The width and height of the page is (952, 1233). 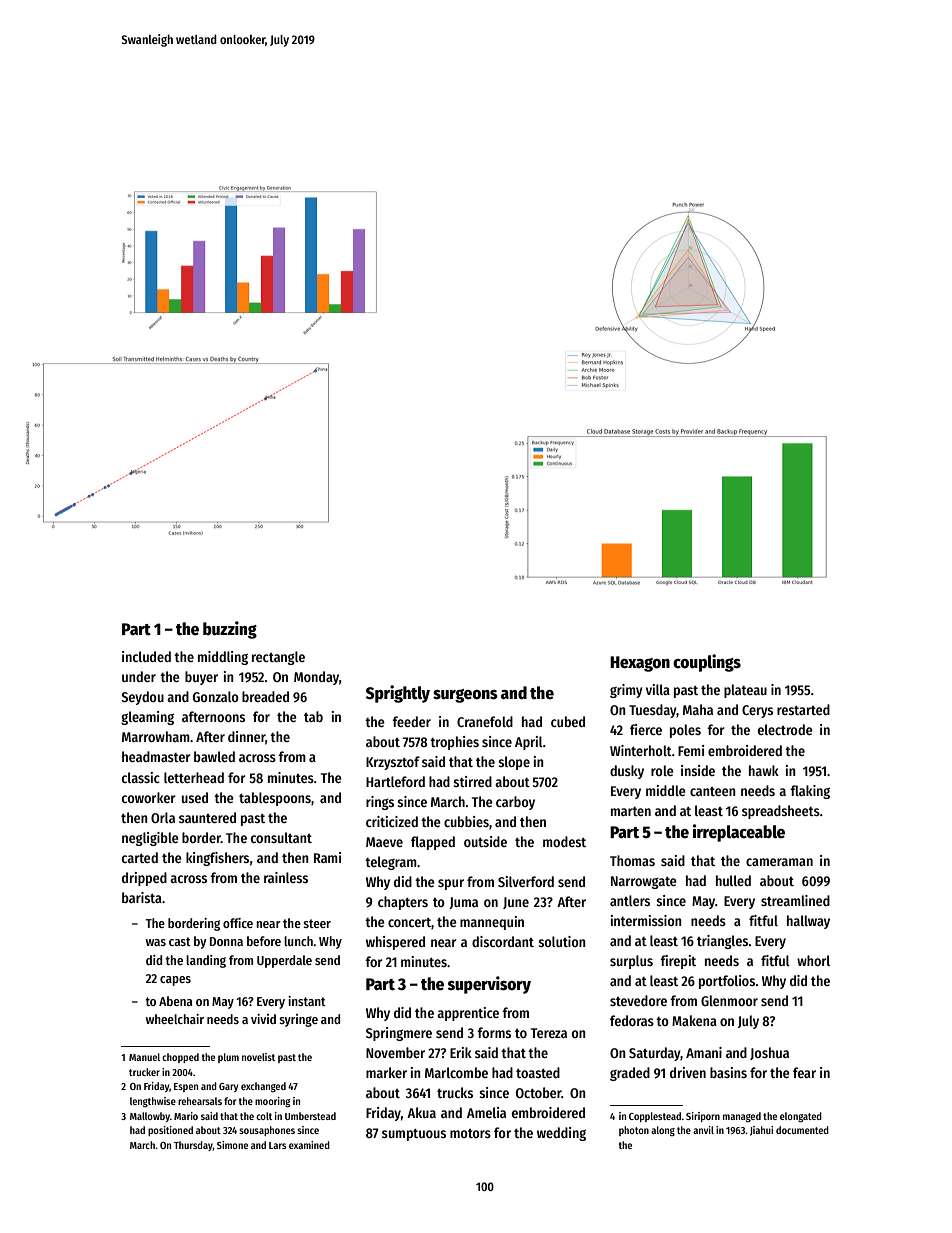 I want to click on carboy, so click(x=515, y=803).
